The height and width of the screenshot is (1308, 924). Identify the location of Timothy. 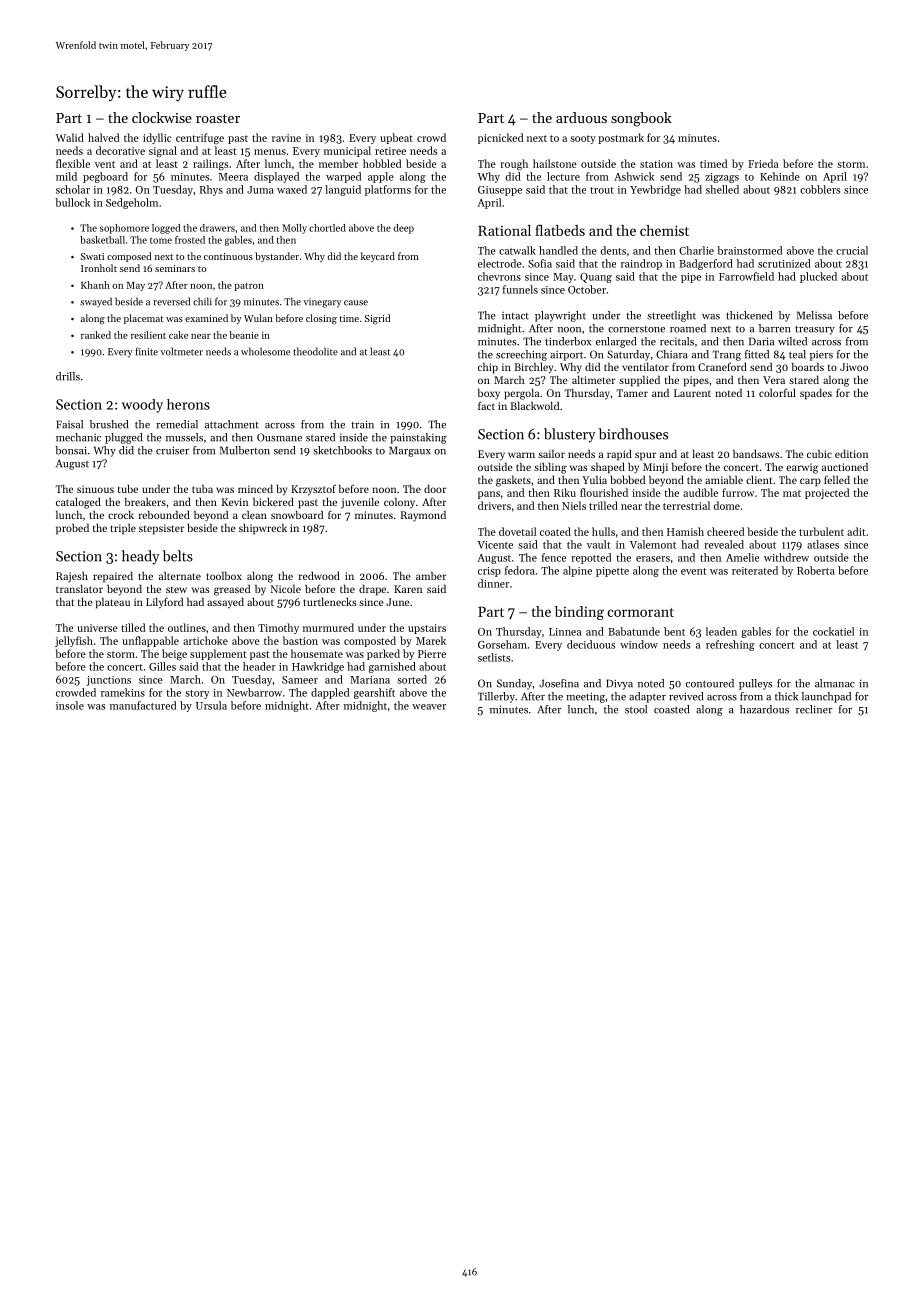
(278, 628).
